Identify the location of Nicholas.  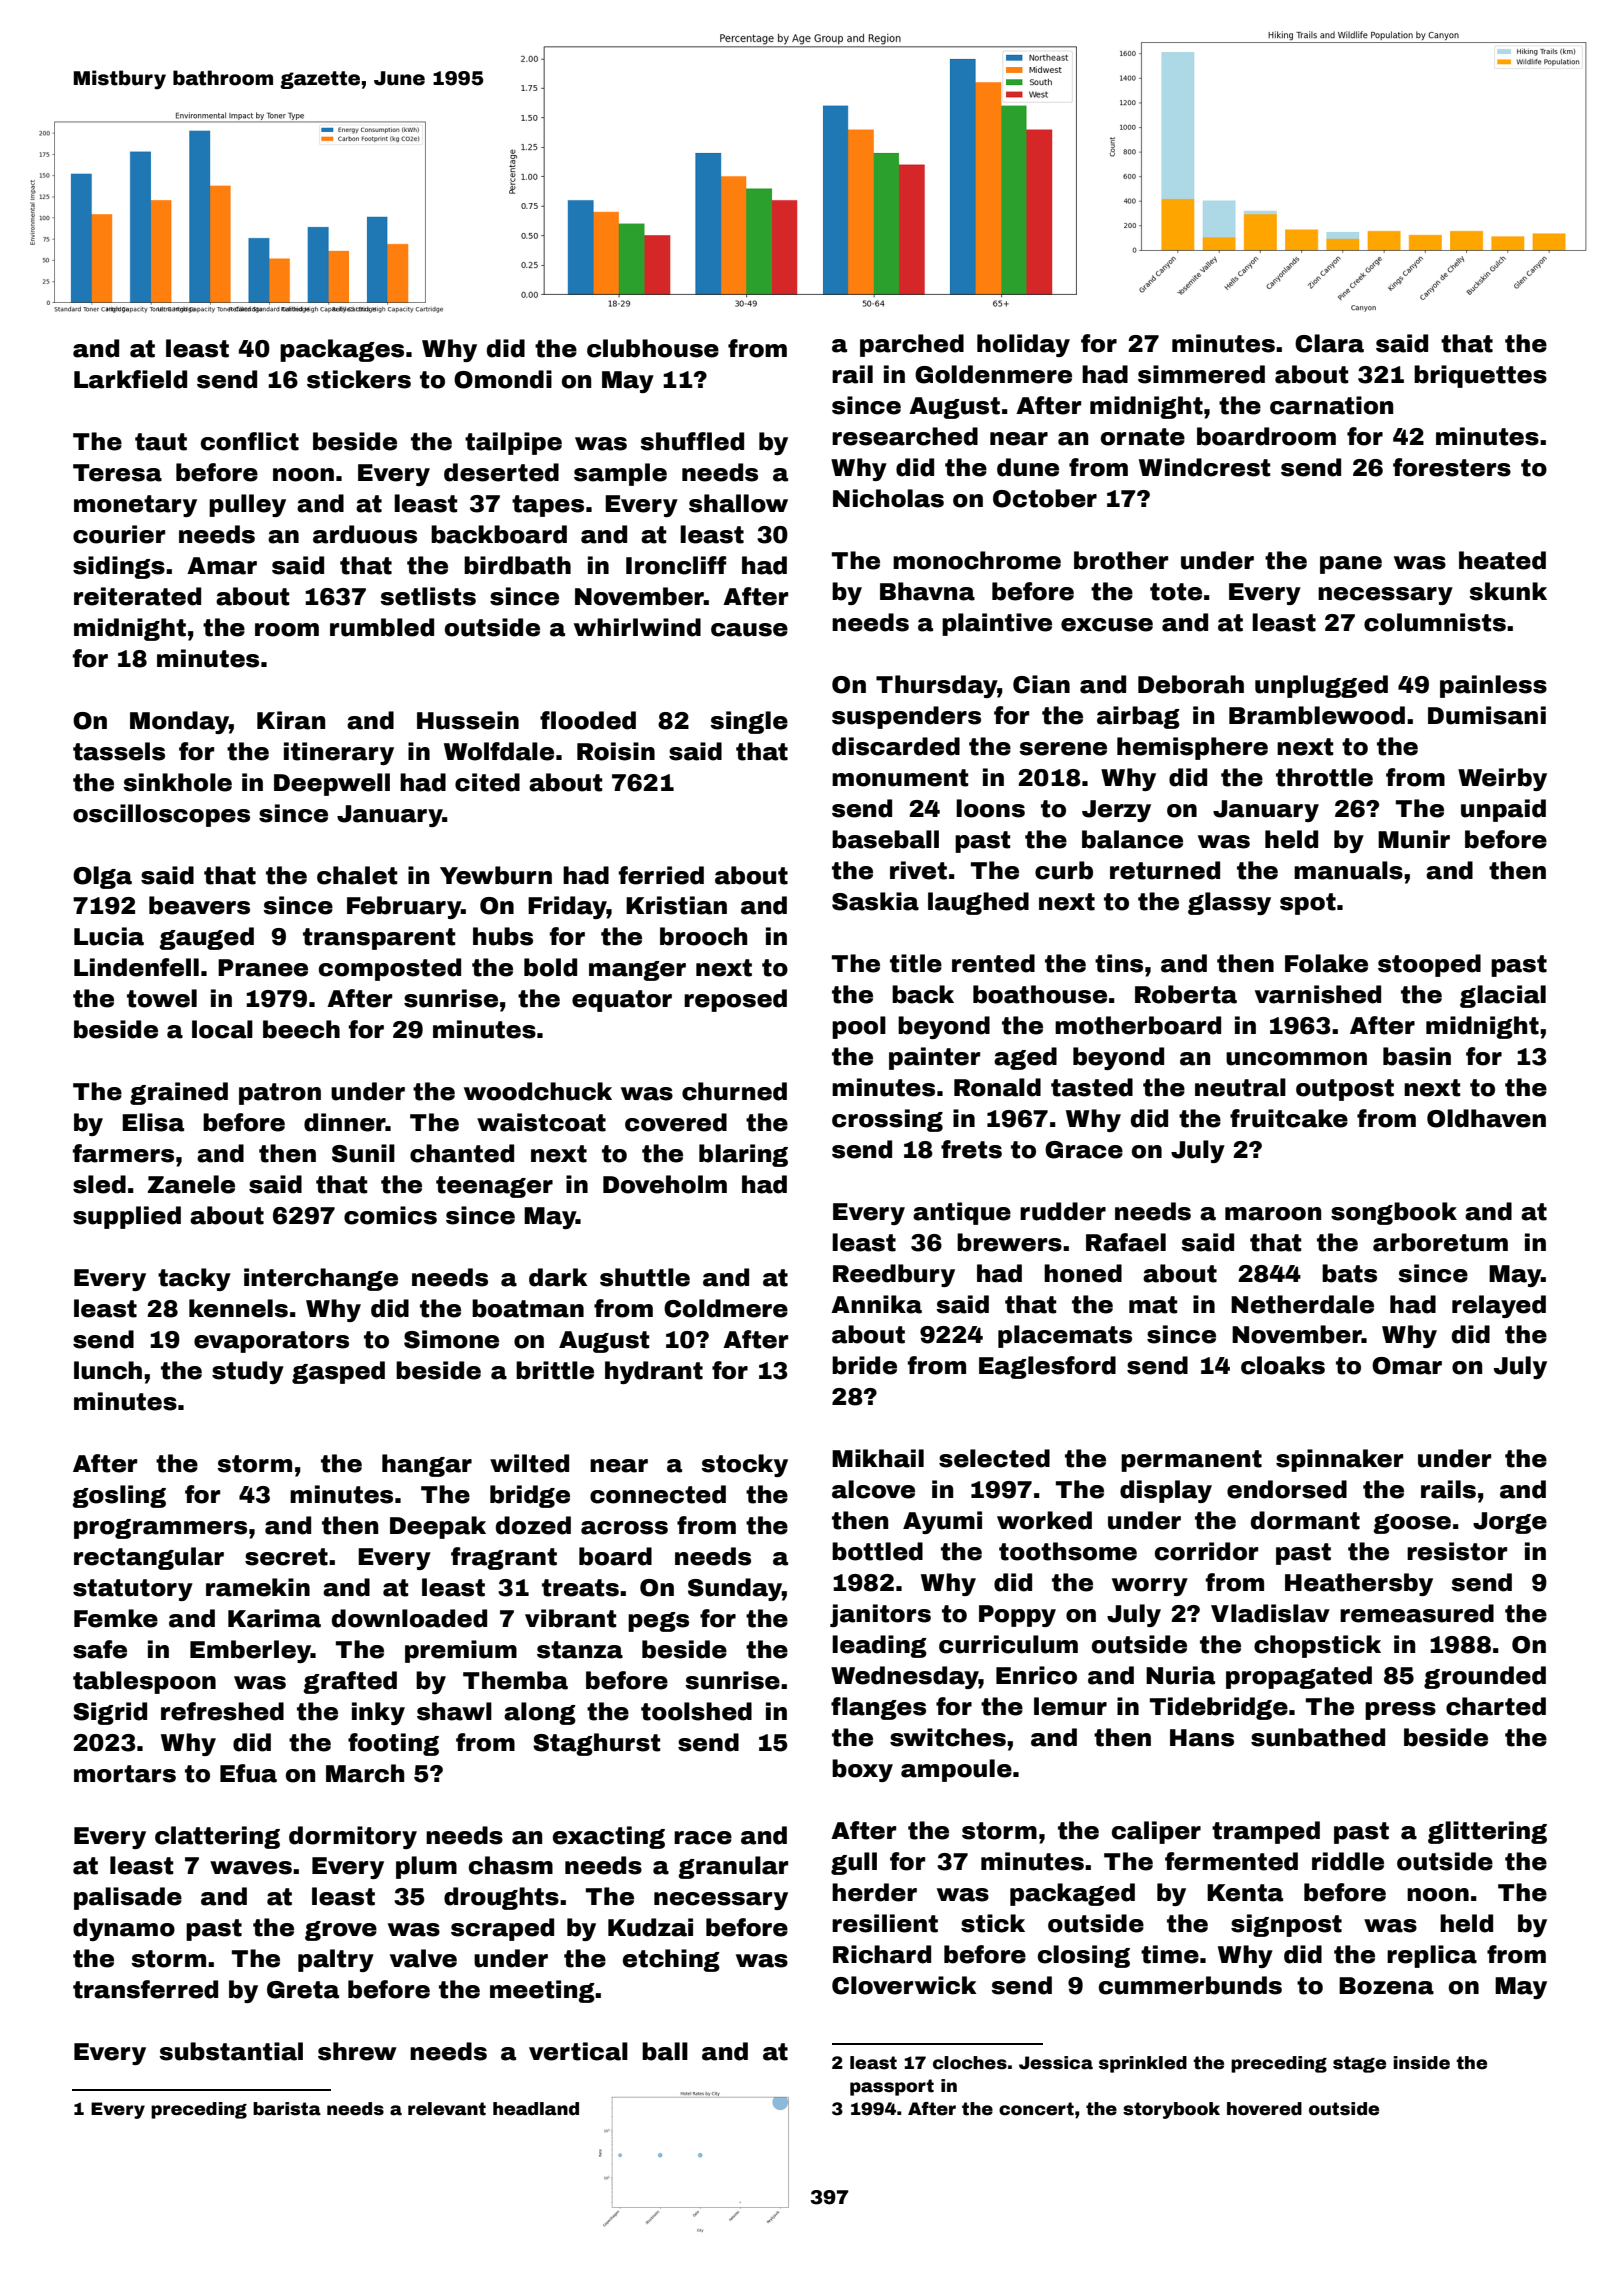
(888, 498).
